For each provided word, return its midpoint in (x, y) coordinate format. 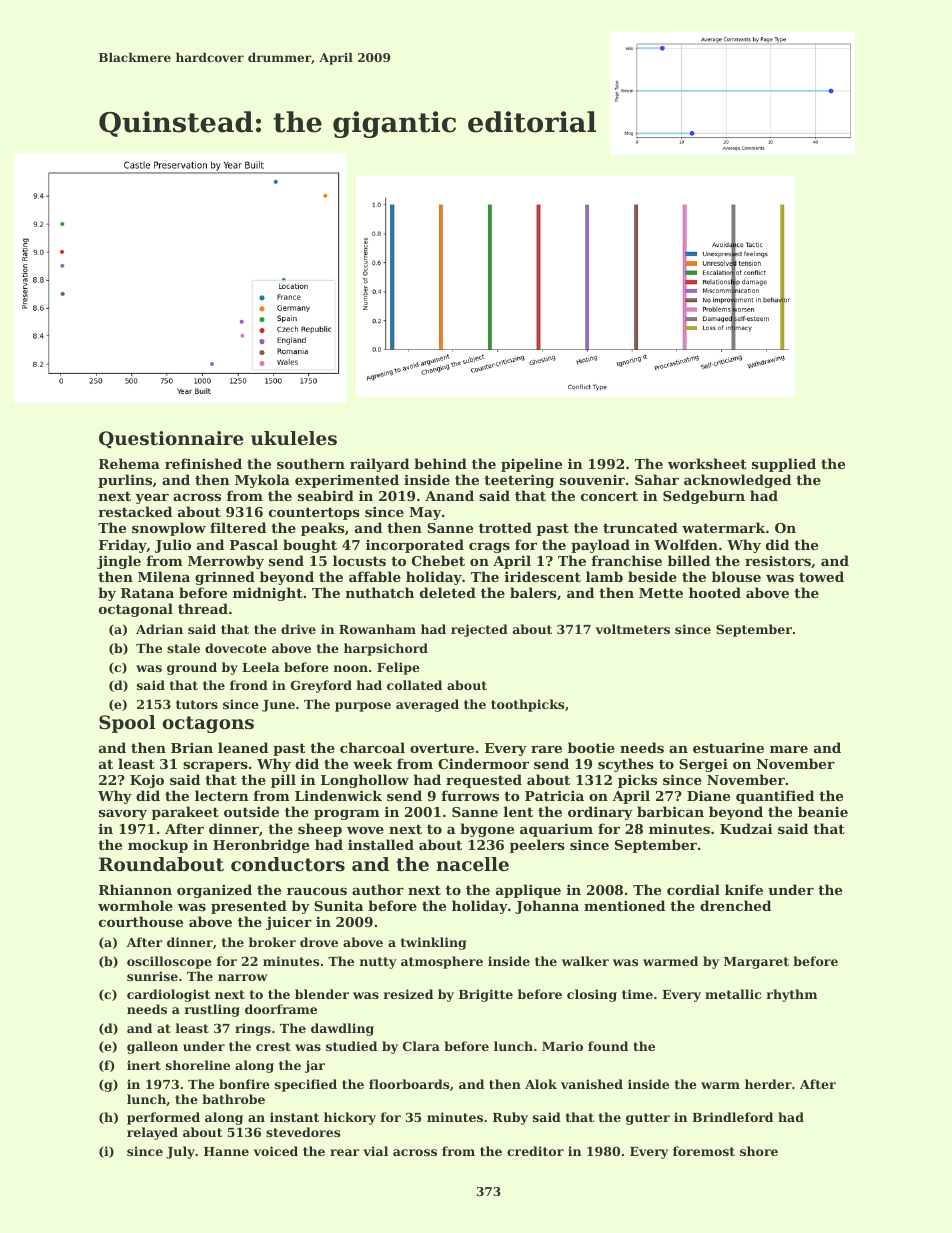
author (378, 889)
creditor (535, 1151)
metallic (733, 994)
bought (310, 546)
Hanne (226, 1151)
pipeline (531, 465)
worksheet (707, 463)
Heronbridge (261, 846)
